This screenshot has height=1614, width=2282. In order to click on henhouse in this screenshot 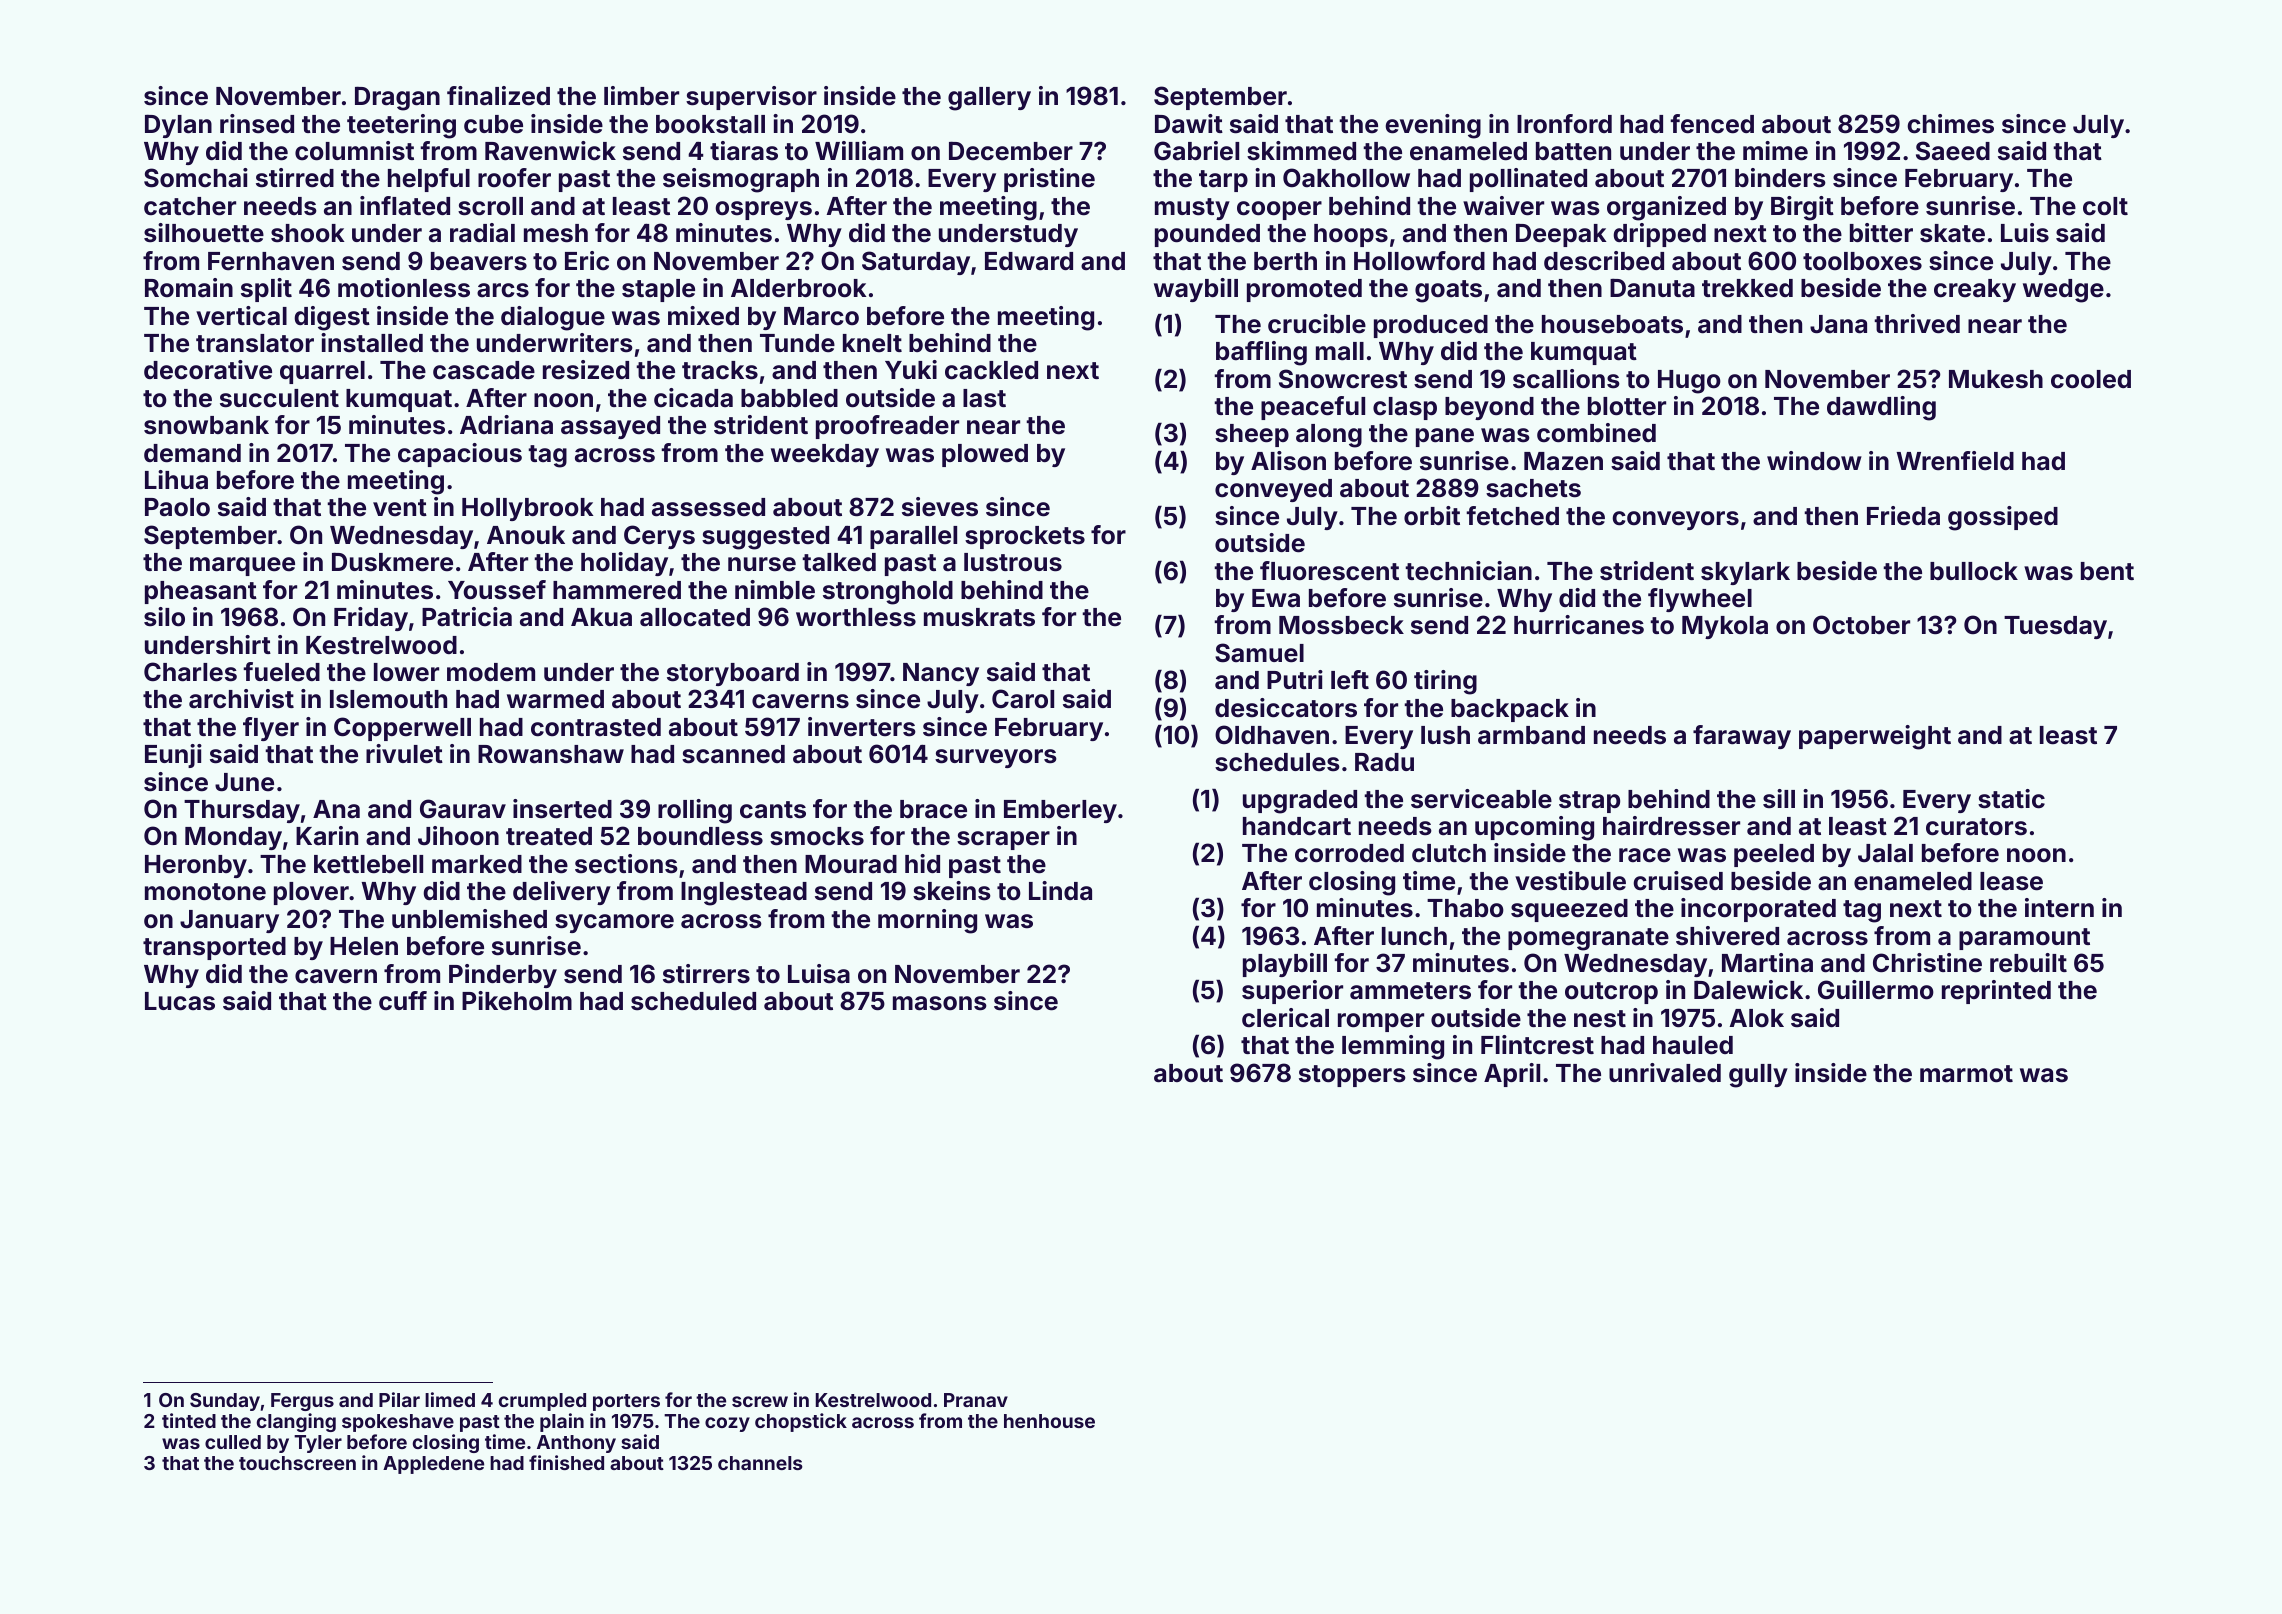, I will do `click(1049, 1421)`.
